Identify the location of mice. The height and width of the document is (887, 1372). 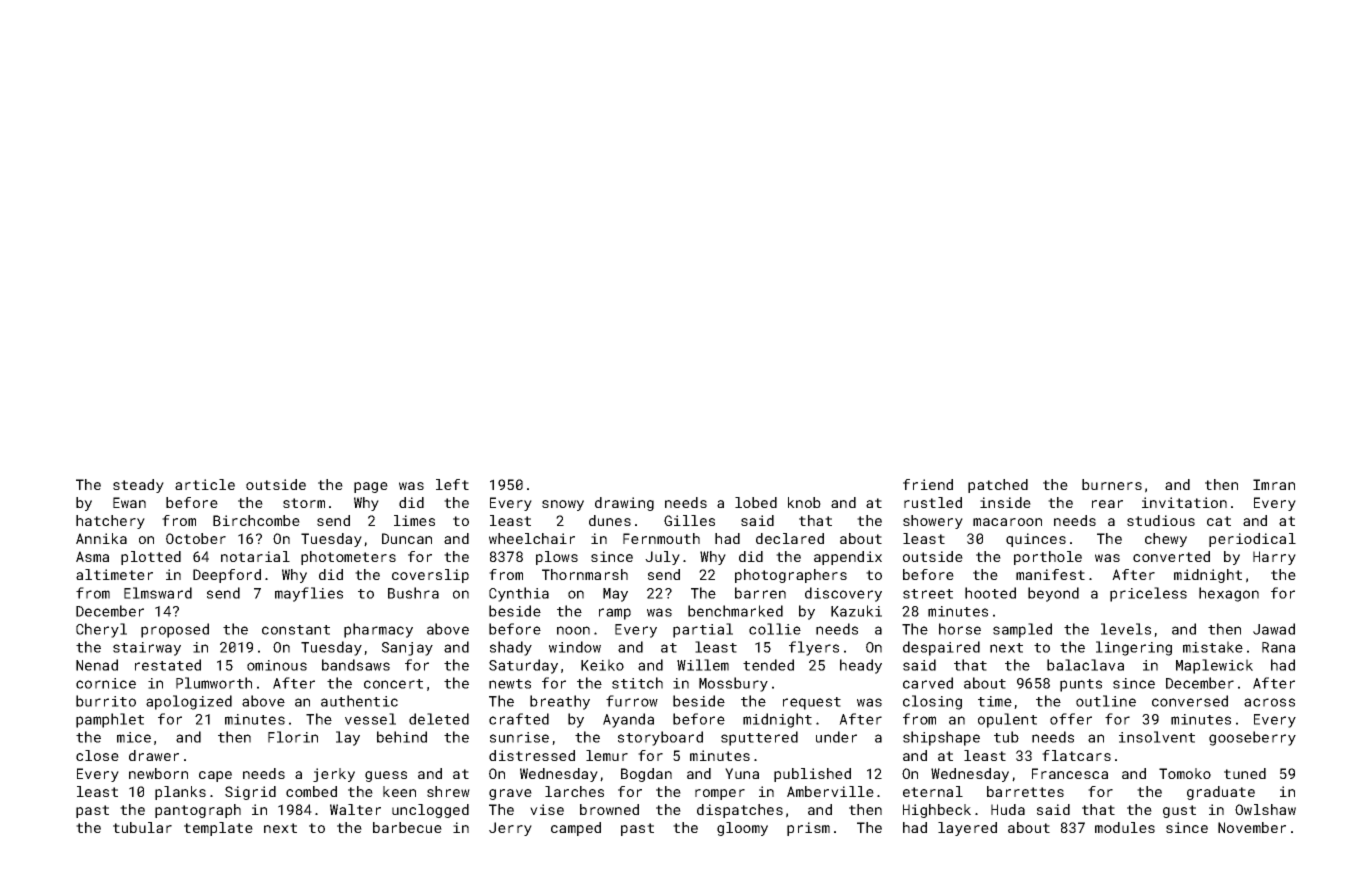
(134, 737).
